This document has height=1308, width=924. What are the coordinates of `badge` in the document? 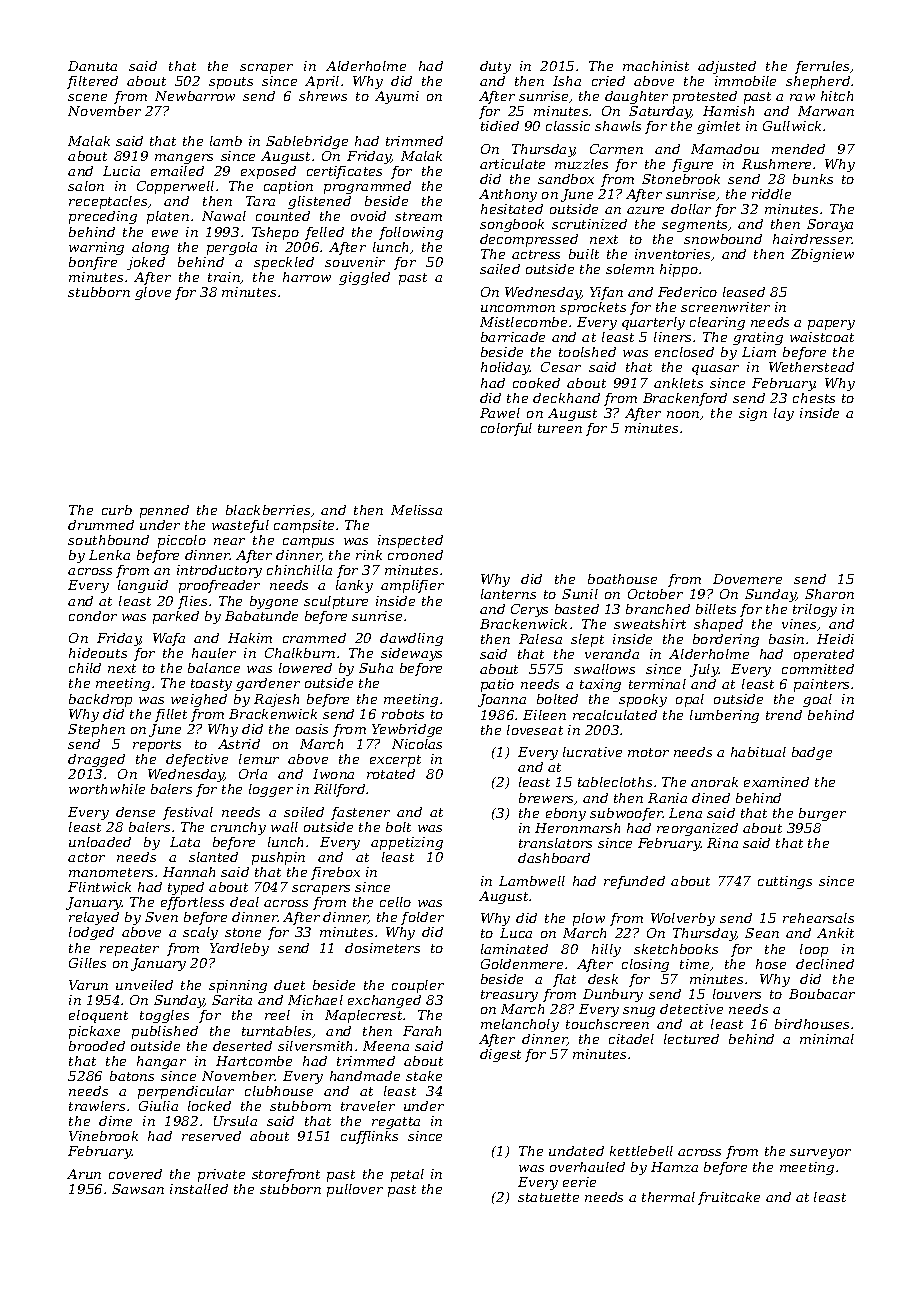 It's located at (812, 753).
